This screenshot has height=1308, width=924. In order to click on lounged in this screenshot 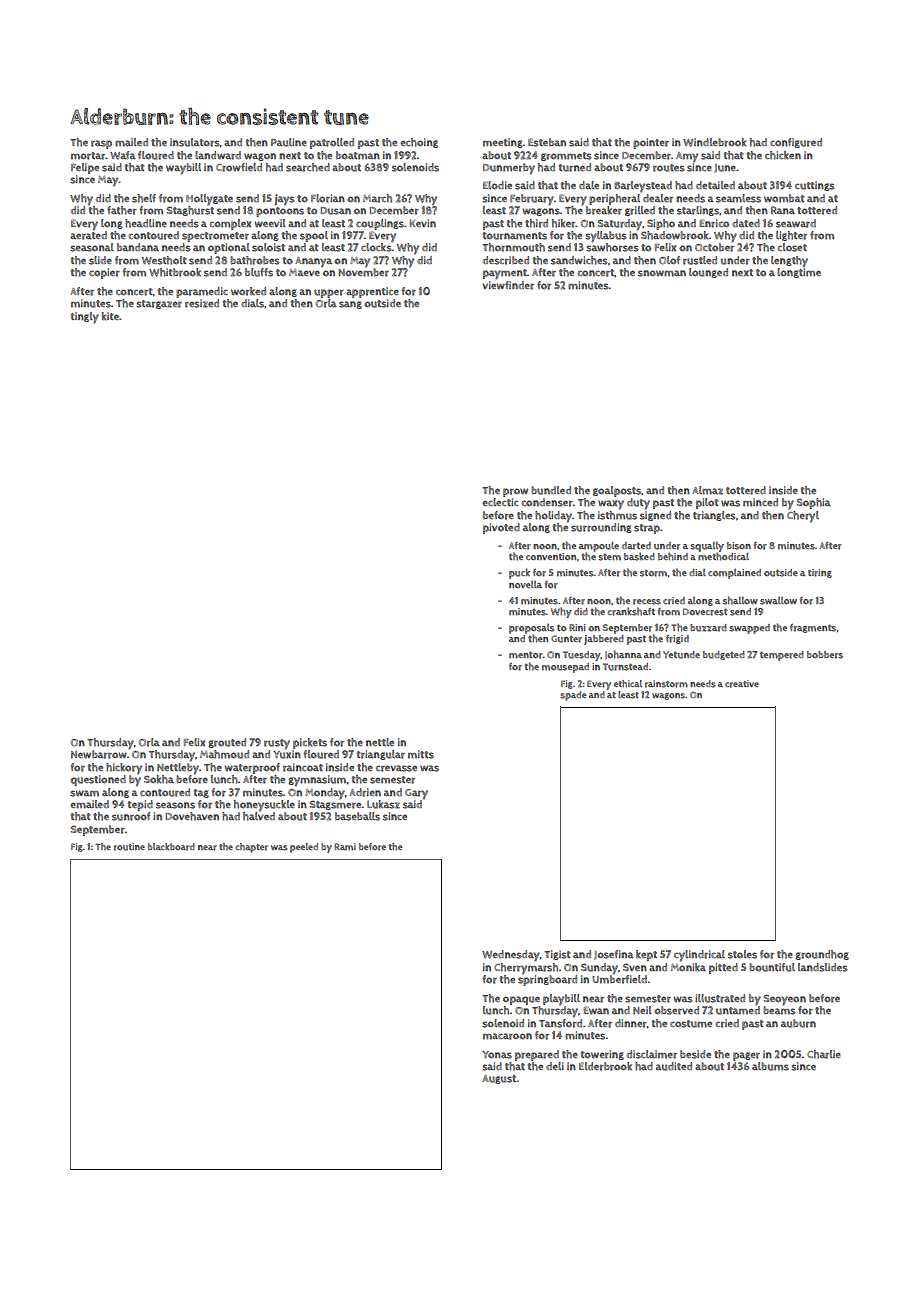, I will do `click(708, 273)`.
